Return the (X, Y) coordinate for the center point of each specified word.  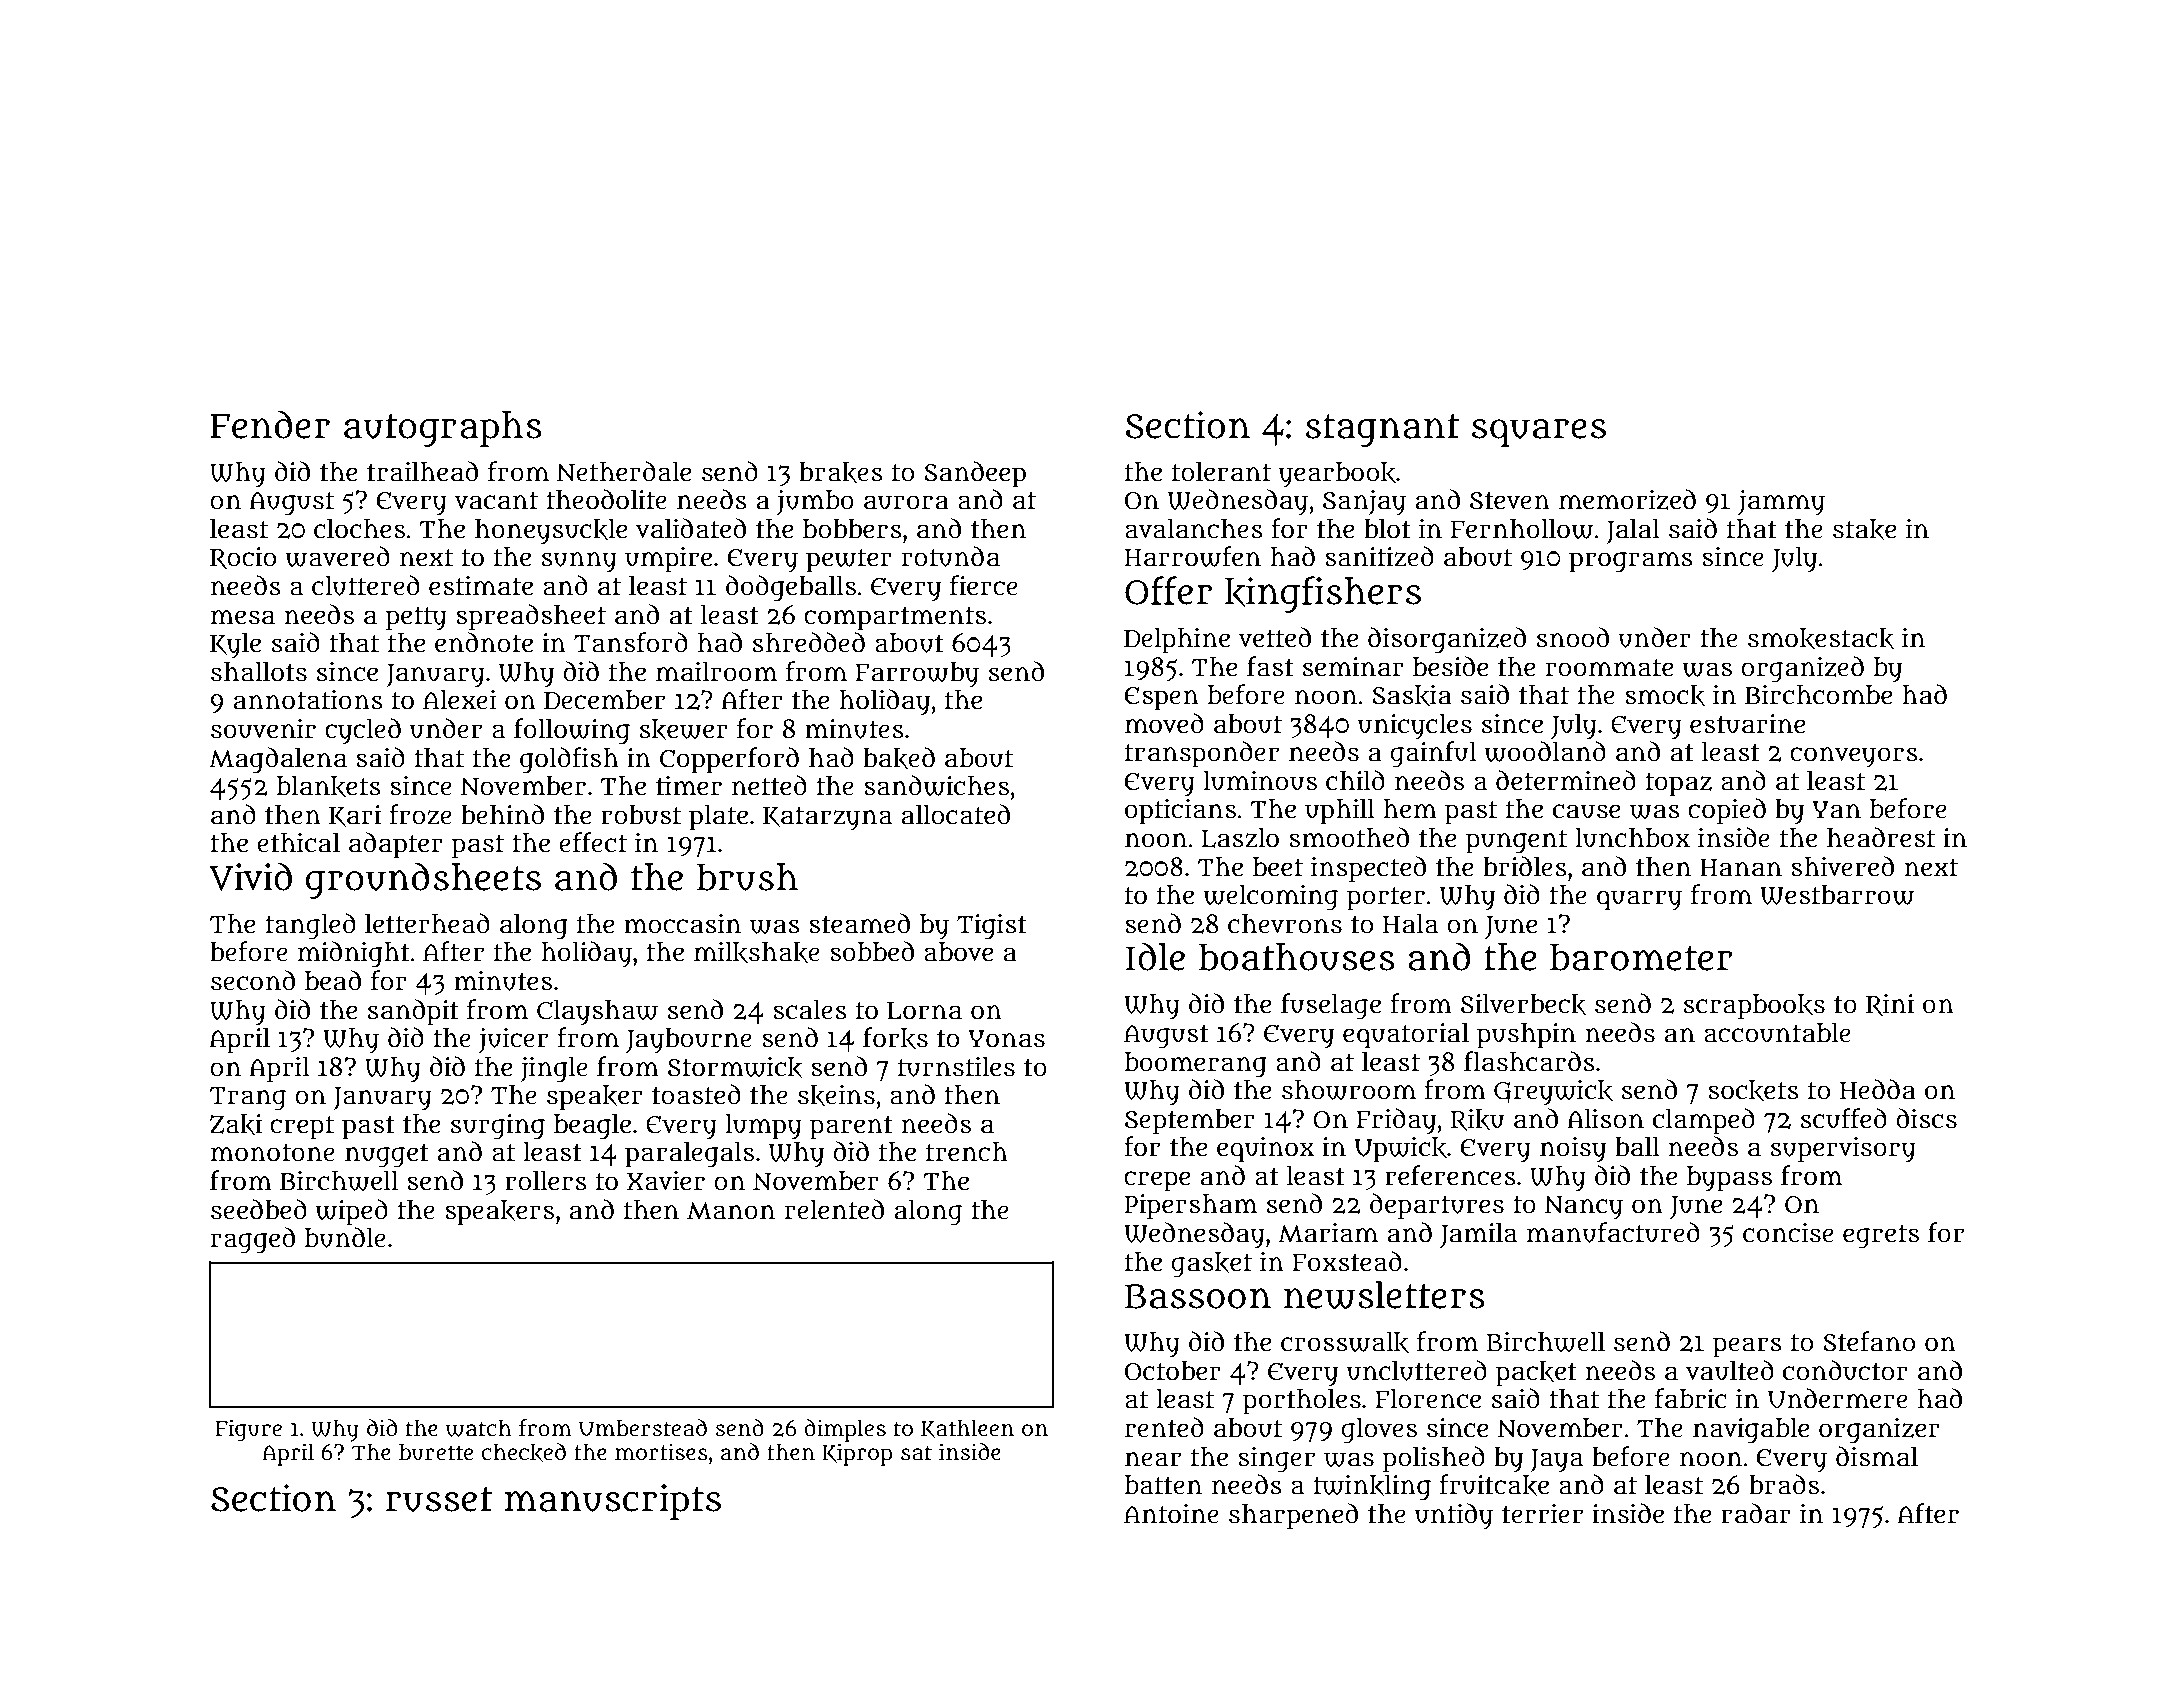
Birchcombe (1818, 695)
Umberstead (643, 1428)
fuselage (1331, 1006)
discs (1926, 1118)
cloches (359, 529)
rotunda (951, 556)
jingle (554, 1070)
